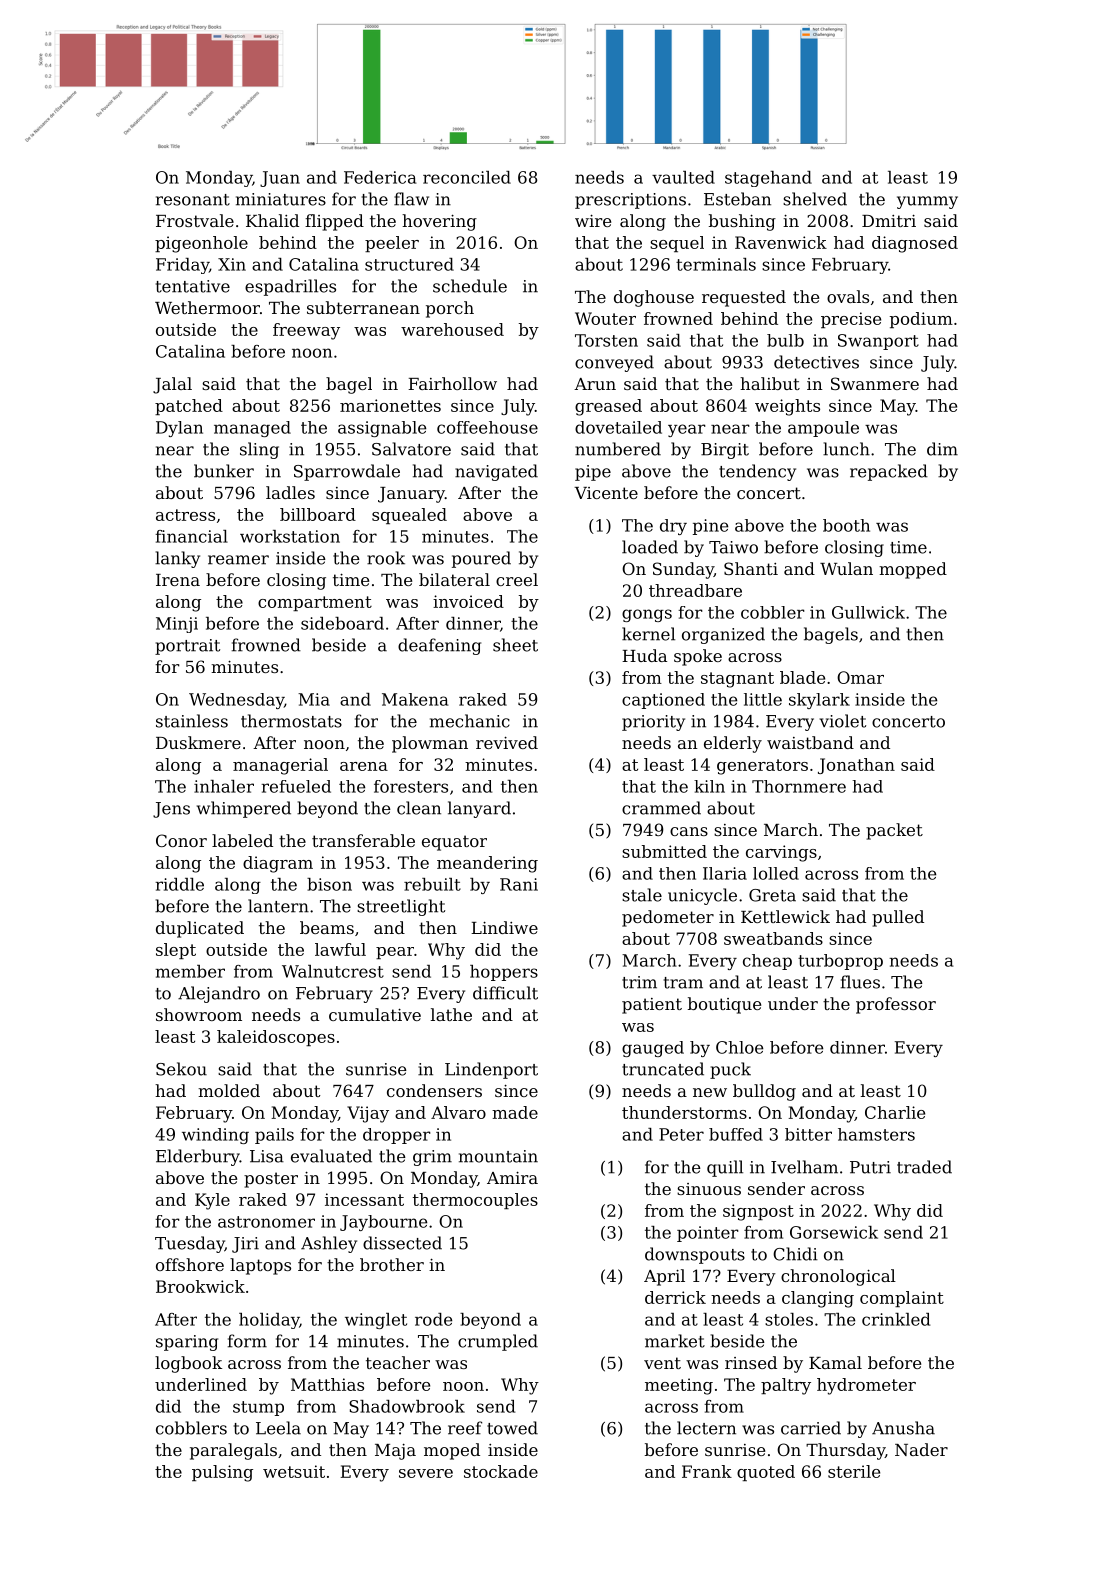 The image size is (1113, 1581). What do you see at coordinates (327, 1384) in the screenshot?
I see `Matthias` at bounding box center [327, 1384].
